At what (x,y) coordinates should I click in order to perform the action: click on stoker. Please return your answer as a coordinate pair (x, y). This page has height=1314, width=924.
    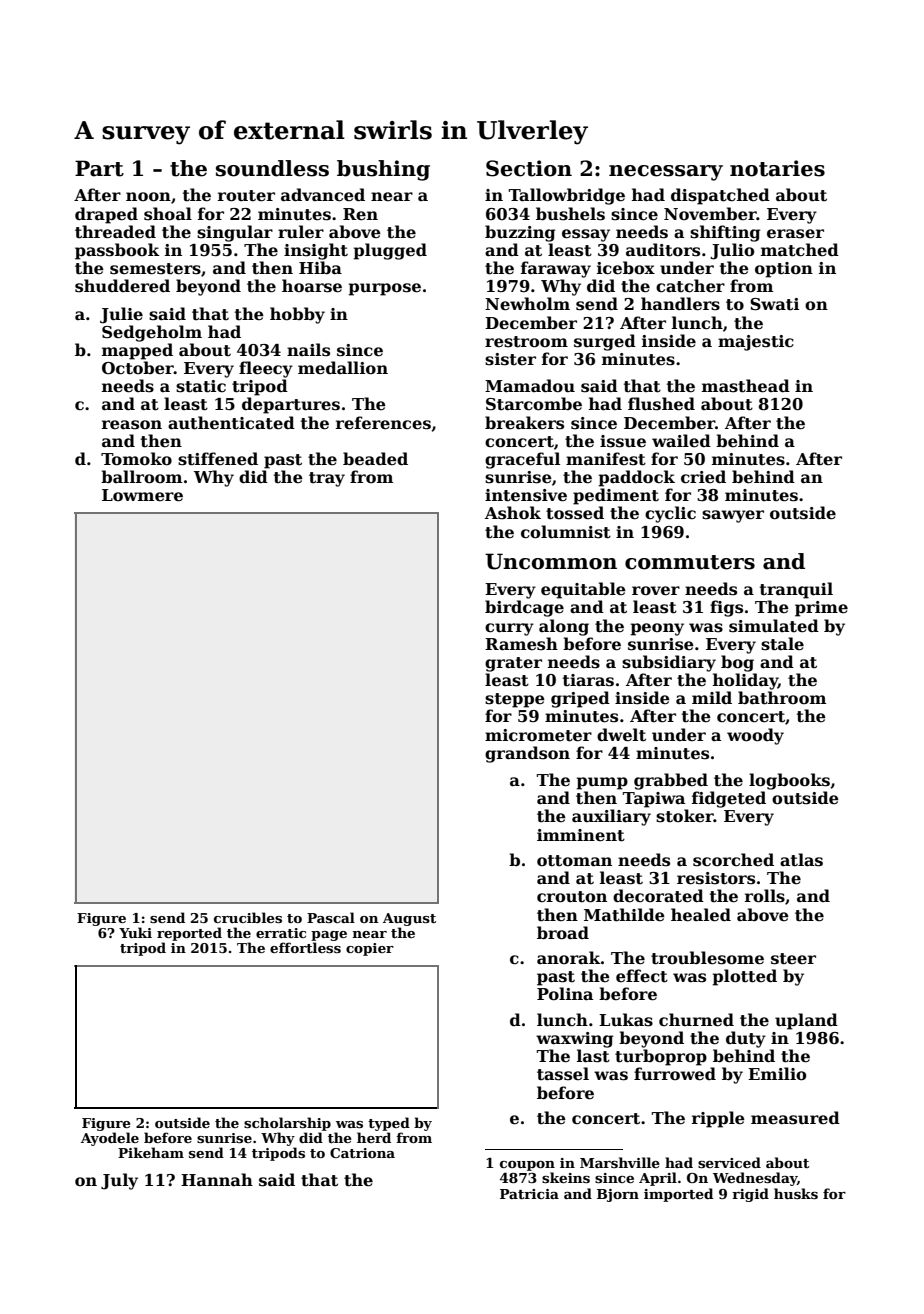
    Looking at the image, I should click on (685, 816).
